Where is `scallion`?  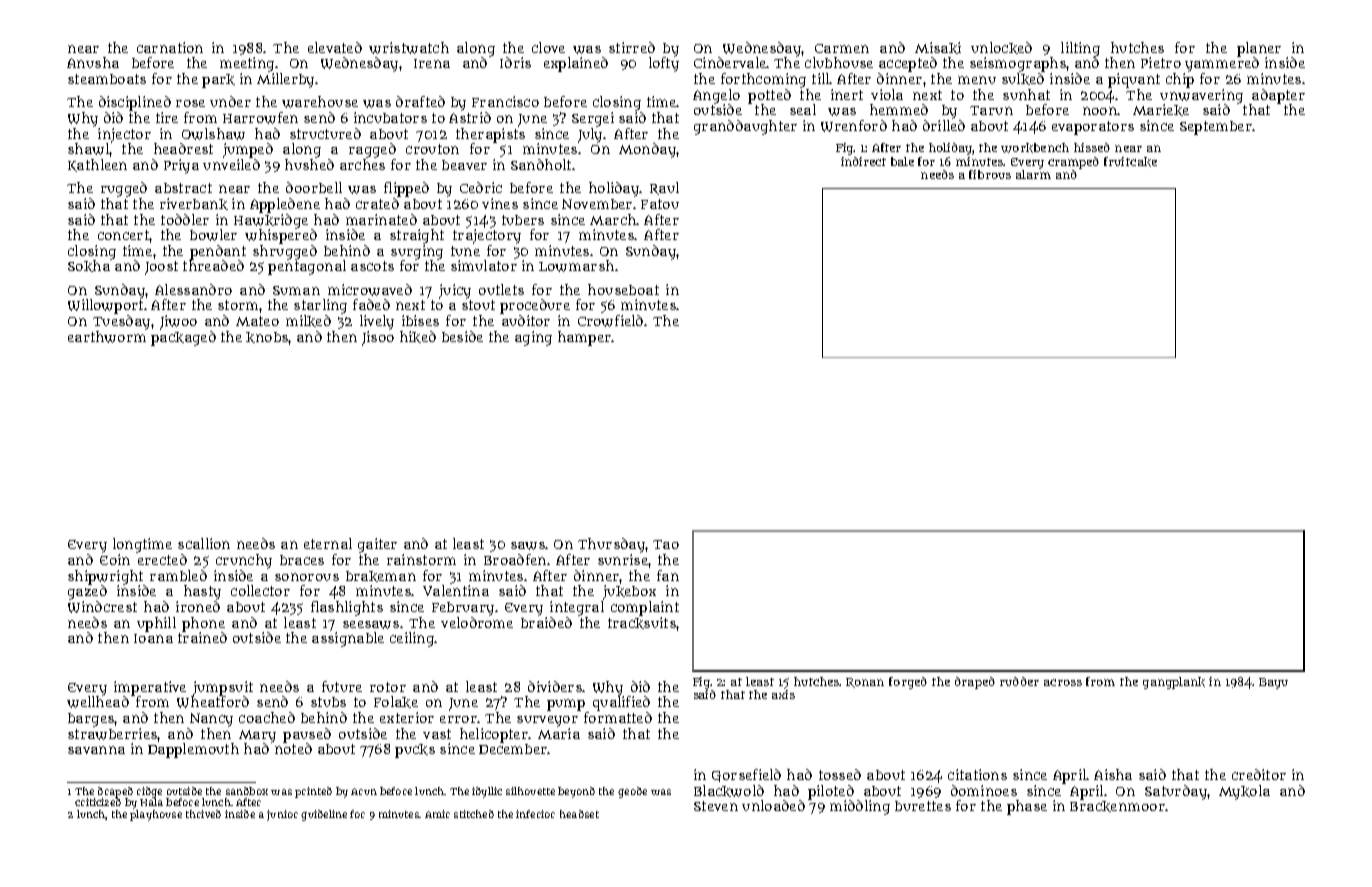 scallion is located at coordinates (204, 543).
